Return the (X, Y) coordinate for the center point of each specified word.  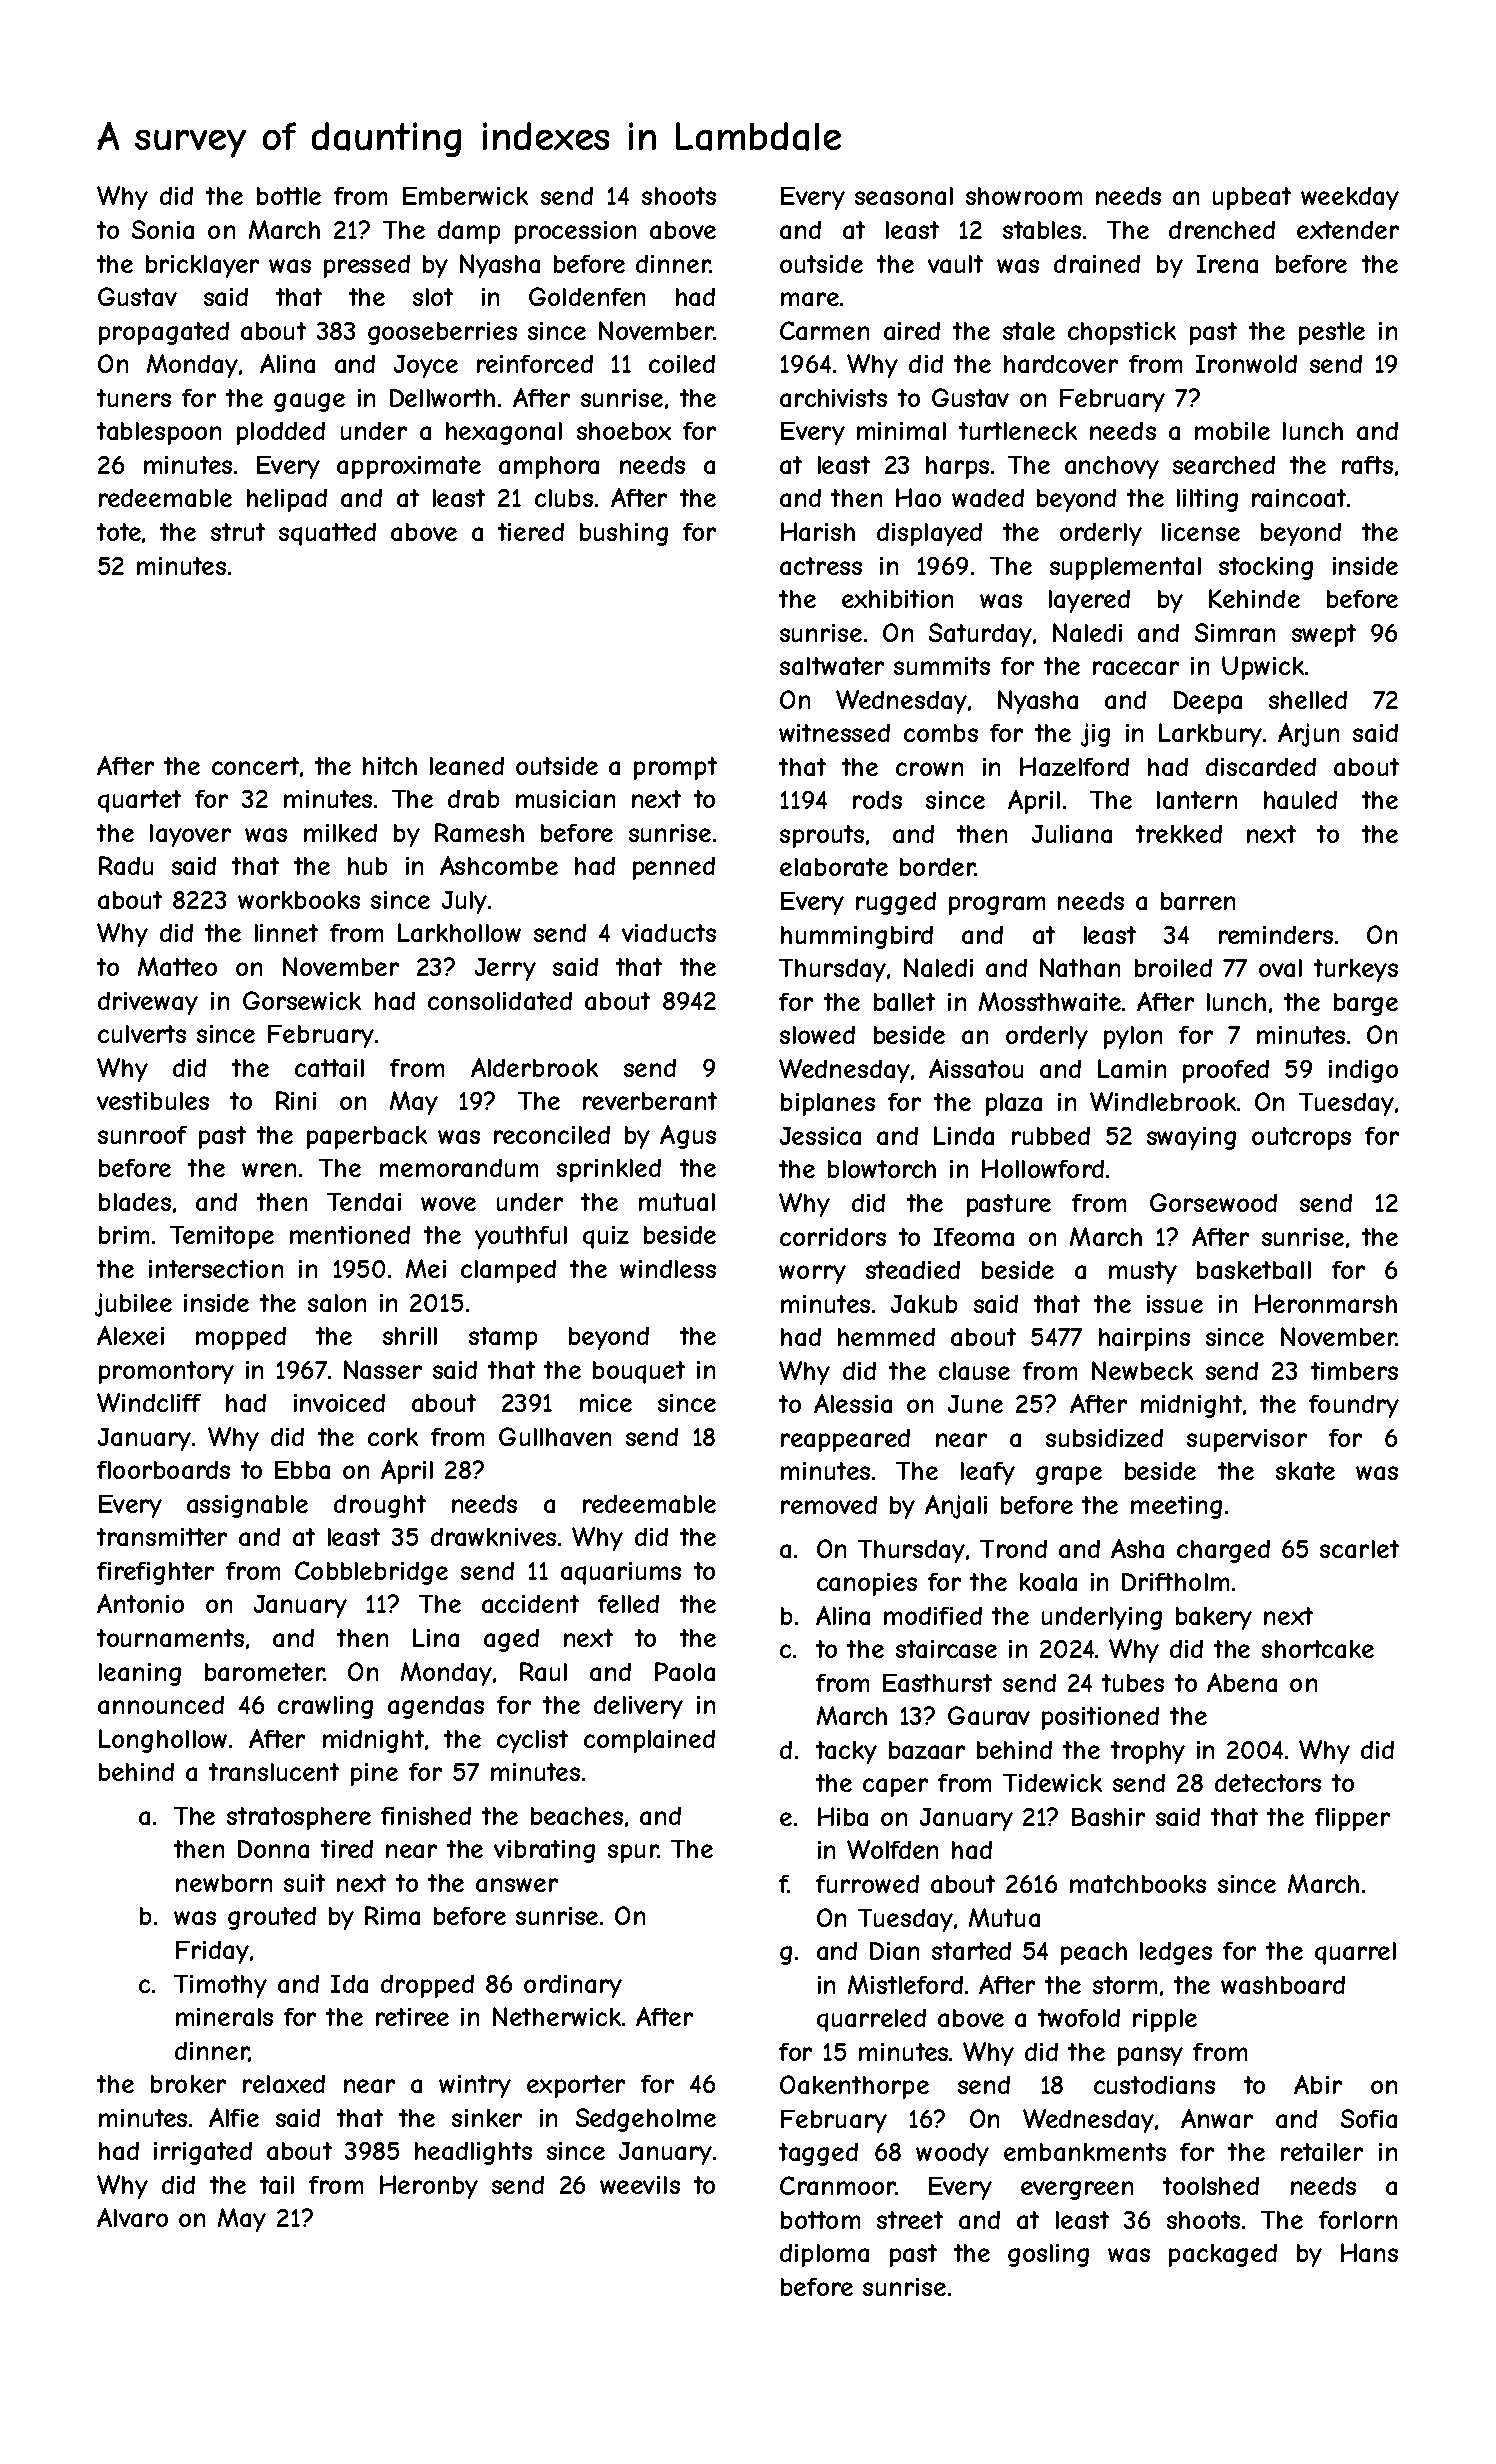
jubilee (133, 1305)
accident (530, 1604)
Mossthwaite (1050, 1001)
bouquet (639, 1372)
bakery (1214, 1618)
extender (1348, 230)
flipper (1352, 1819)
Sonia (163, 229)
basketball (1254, 1270)
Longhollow (163, 1741)
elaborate (834, 867)
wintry (475, 2086)
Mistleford (905, 1984)
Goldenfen (587, 296)
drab (473, 799)
